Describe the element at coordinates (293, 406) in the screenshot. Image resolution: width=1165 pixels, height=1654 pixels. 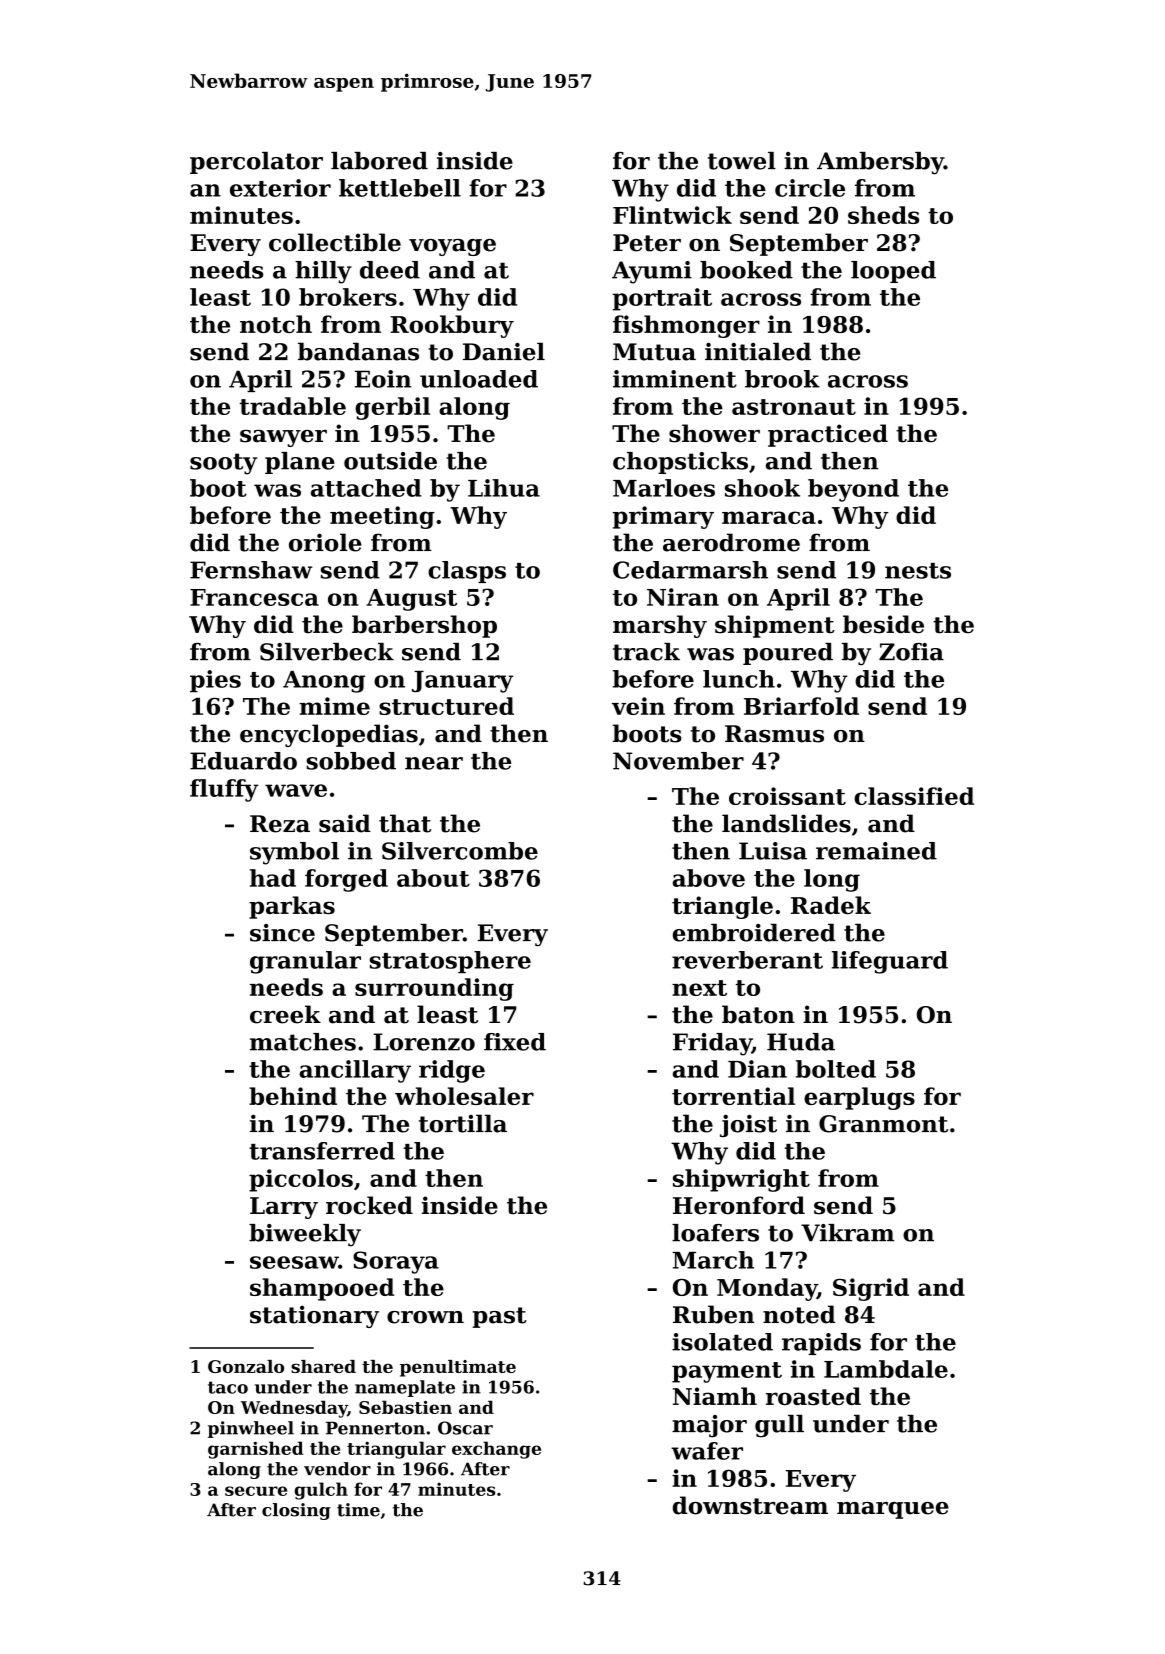
I see `tradable` at that location.
